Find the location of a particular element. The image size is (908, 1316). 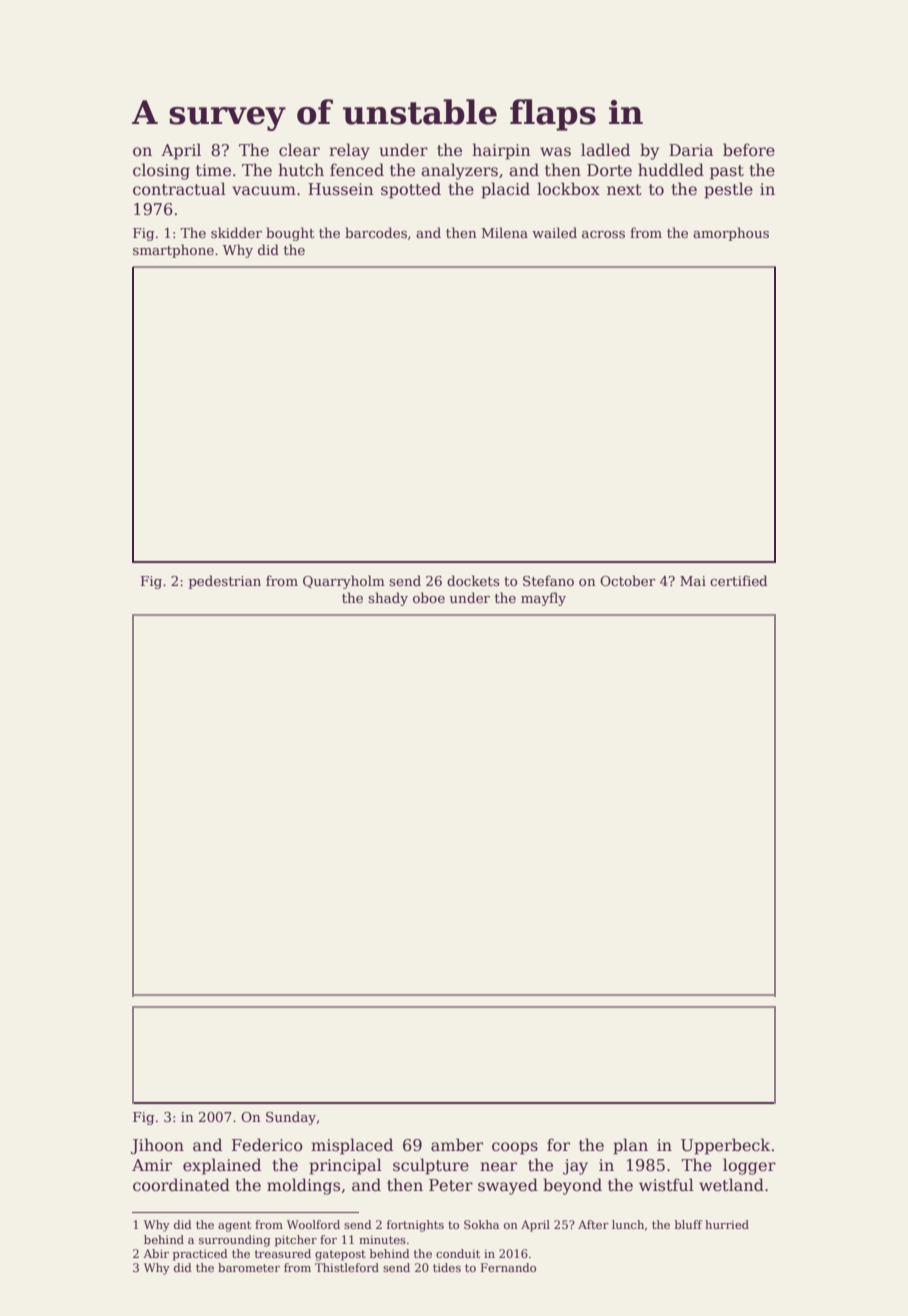

placid is located at coordinates (505, 190).
